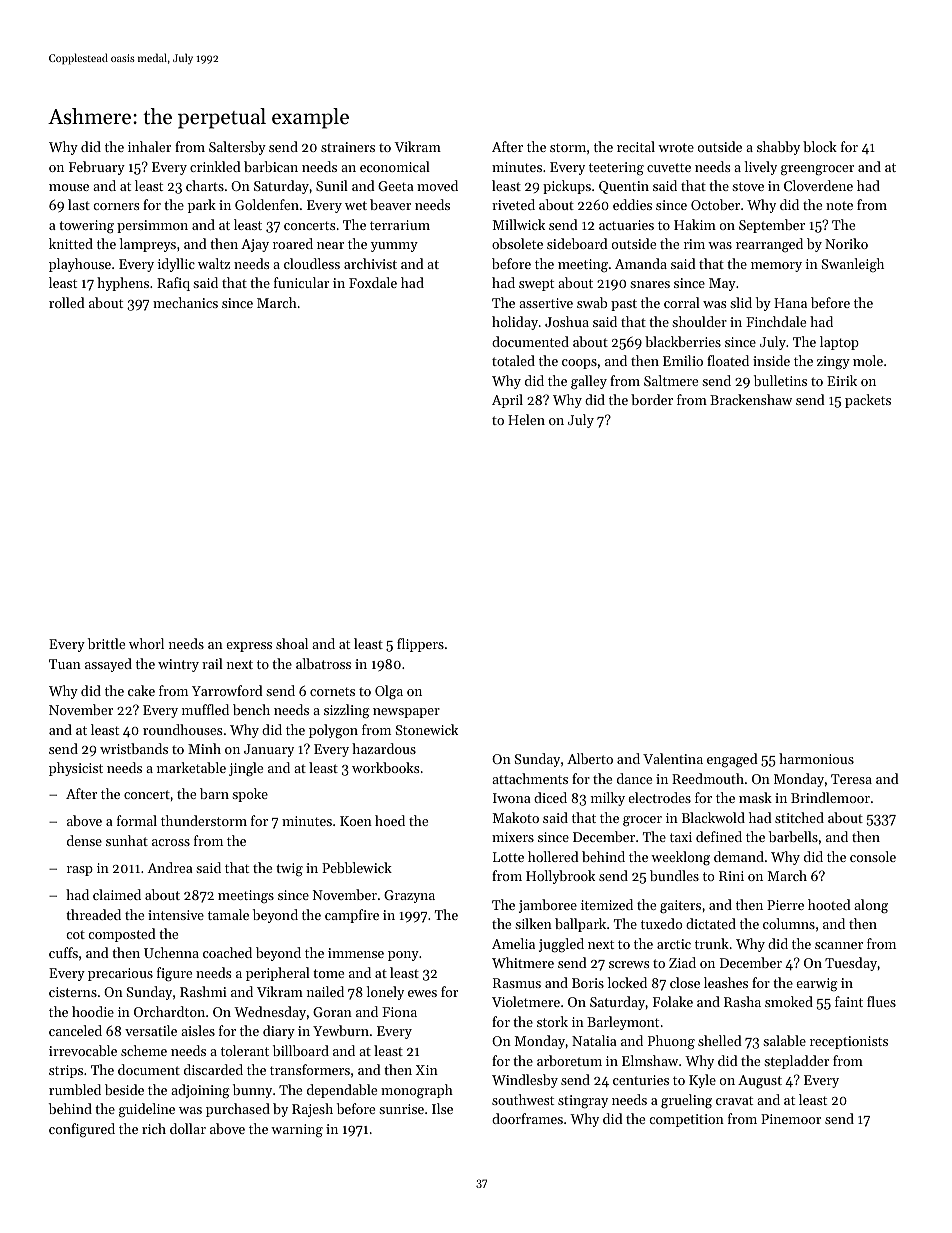 This screenshot has width=952, height=1233. What do you see at coordinates (182, 729) in the screenshot?
I see `roundhouses` at bounding box center [182, 729].
